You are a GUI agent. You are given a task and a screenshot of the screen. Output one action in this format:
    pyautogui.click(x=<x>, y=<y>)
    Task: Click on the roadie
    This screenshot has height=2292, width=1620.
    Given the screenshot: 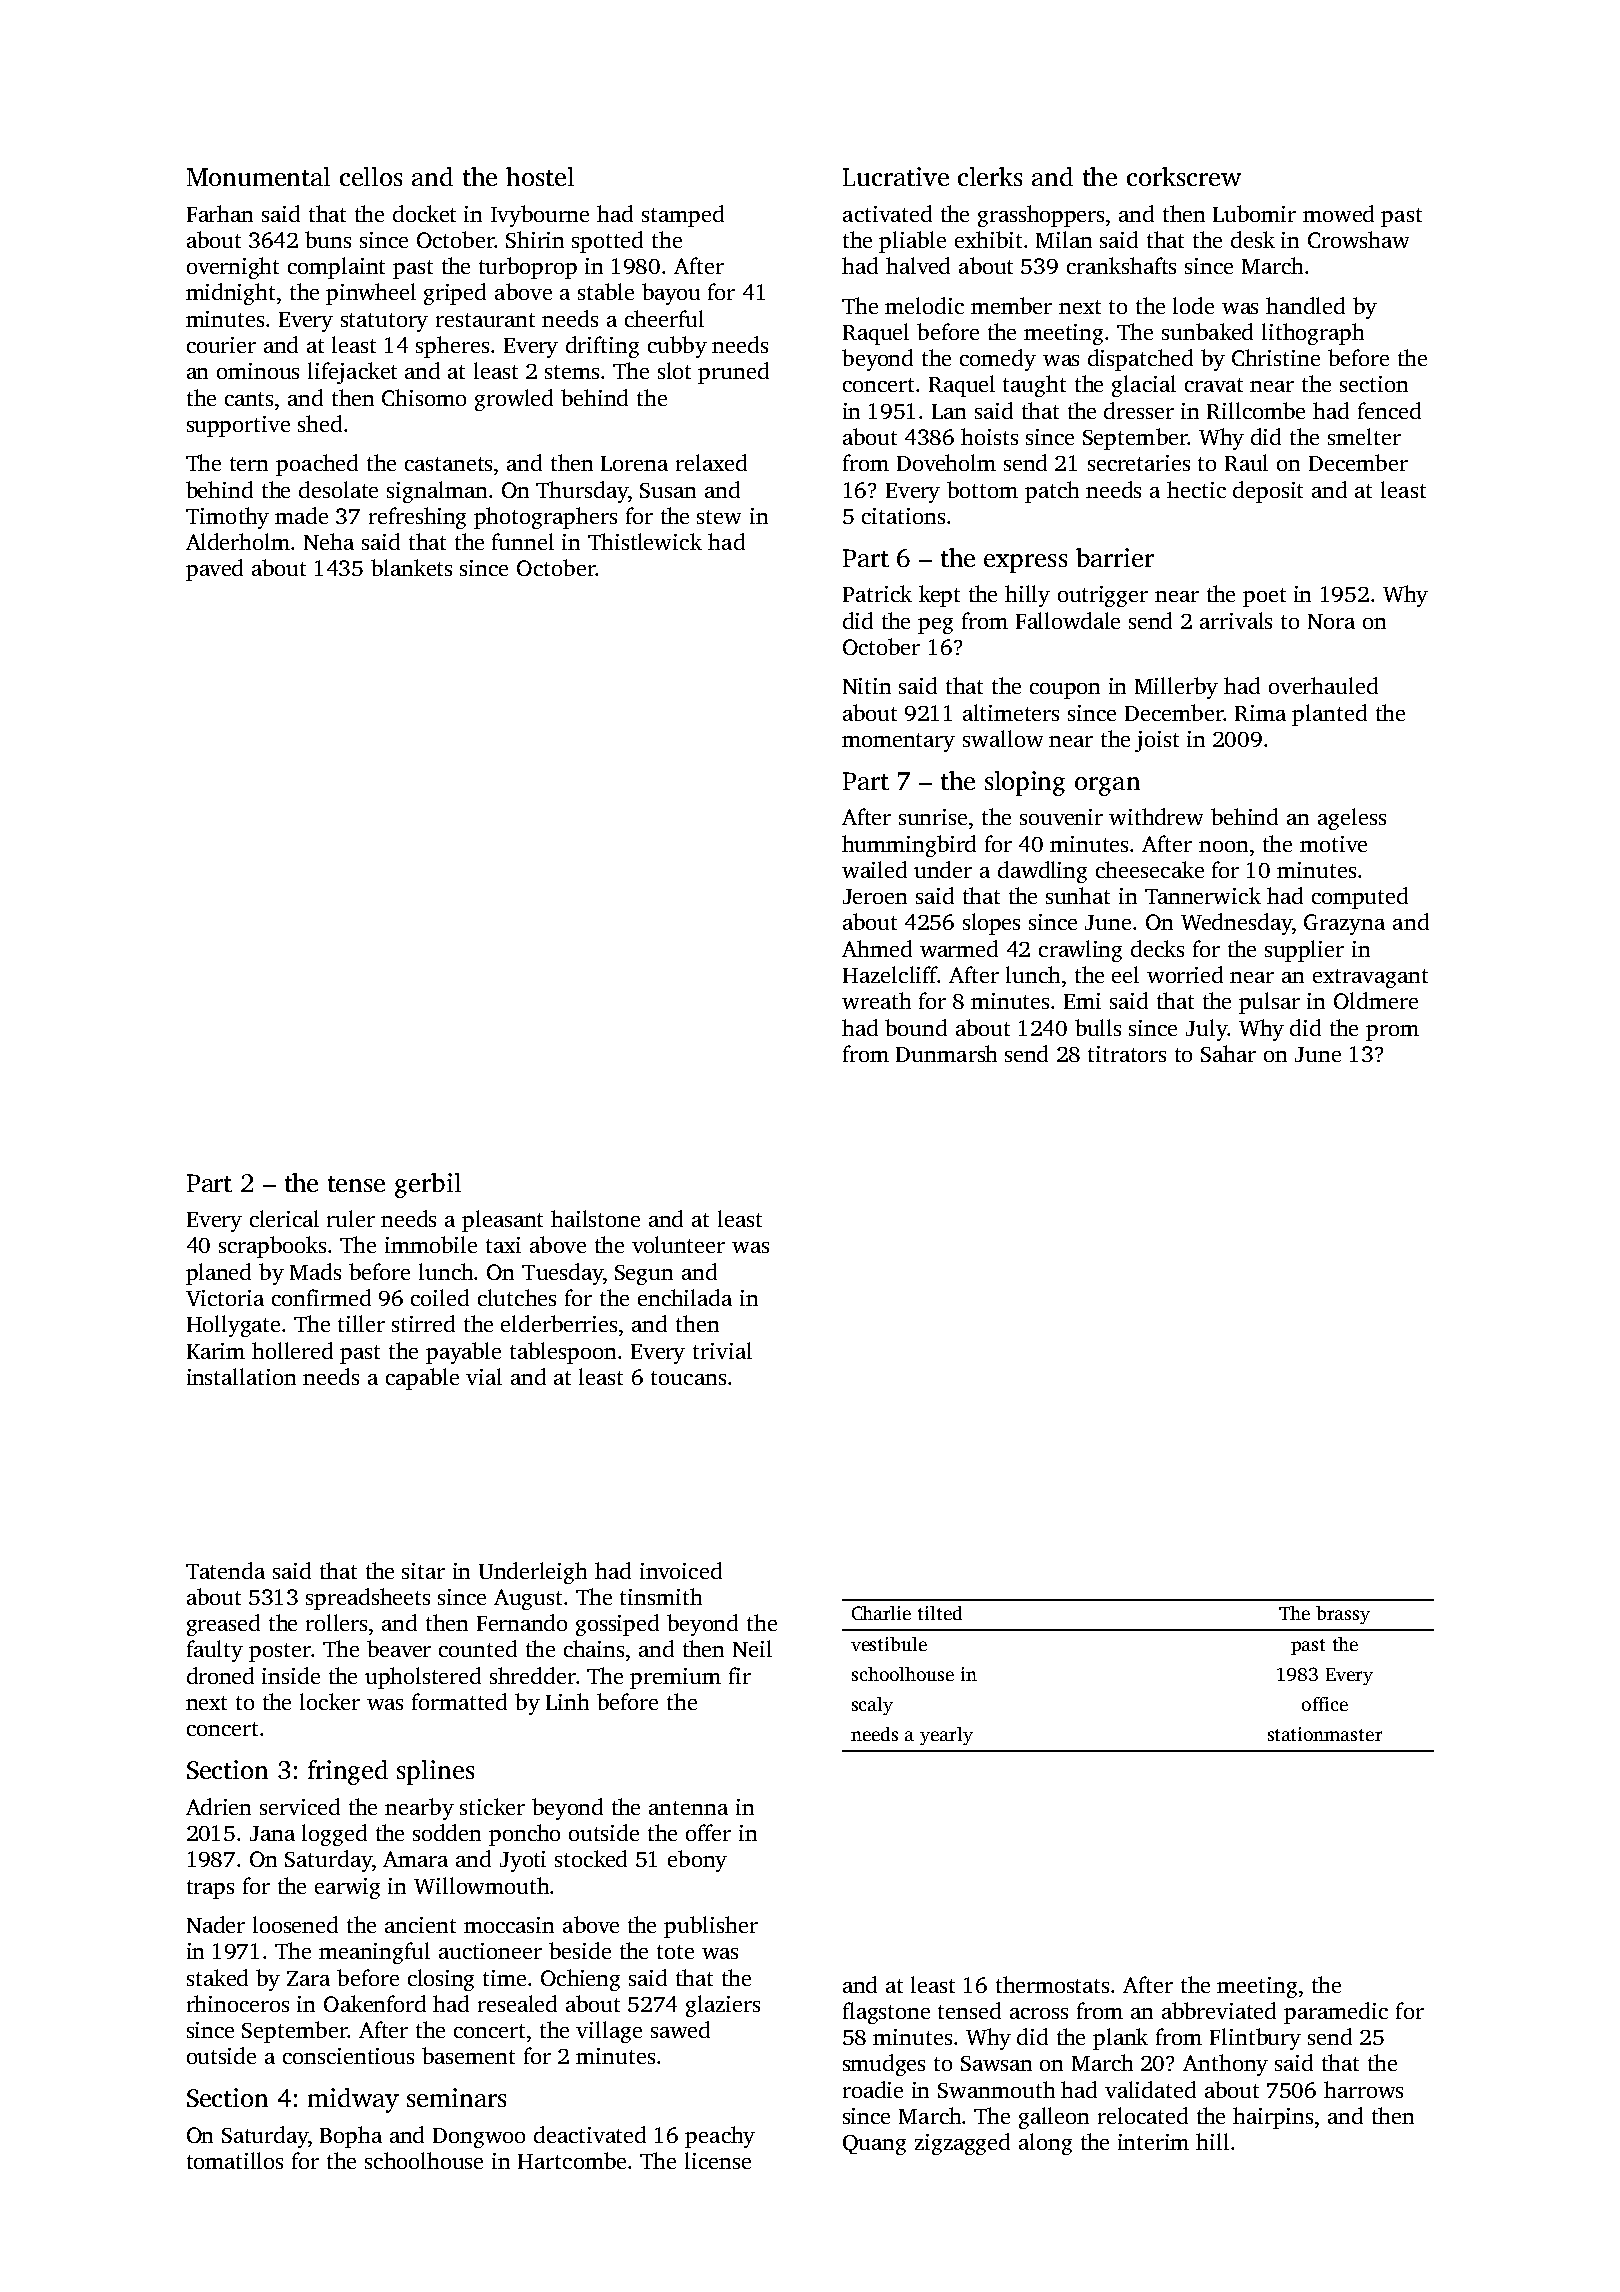 What is the action you would take?
    pyautogui.click(x=873, y=2089)
